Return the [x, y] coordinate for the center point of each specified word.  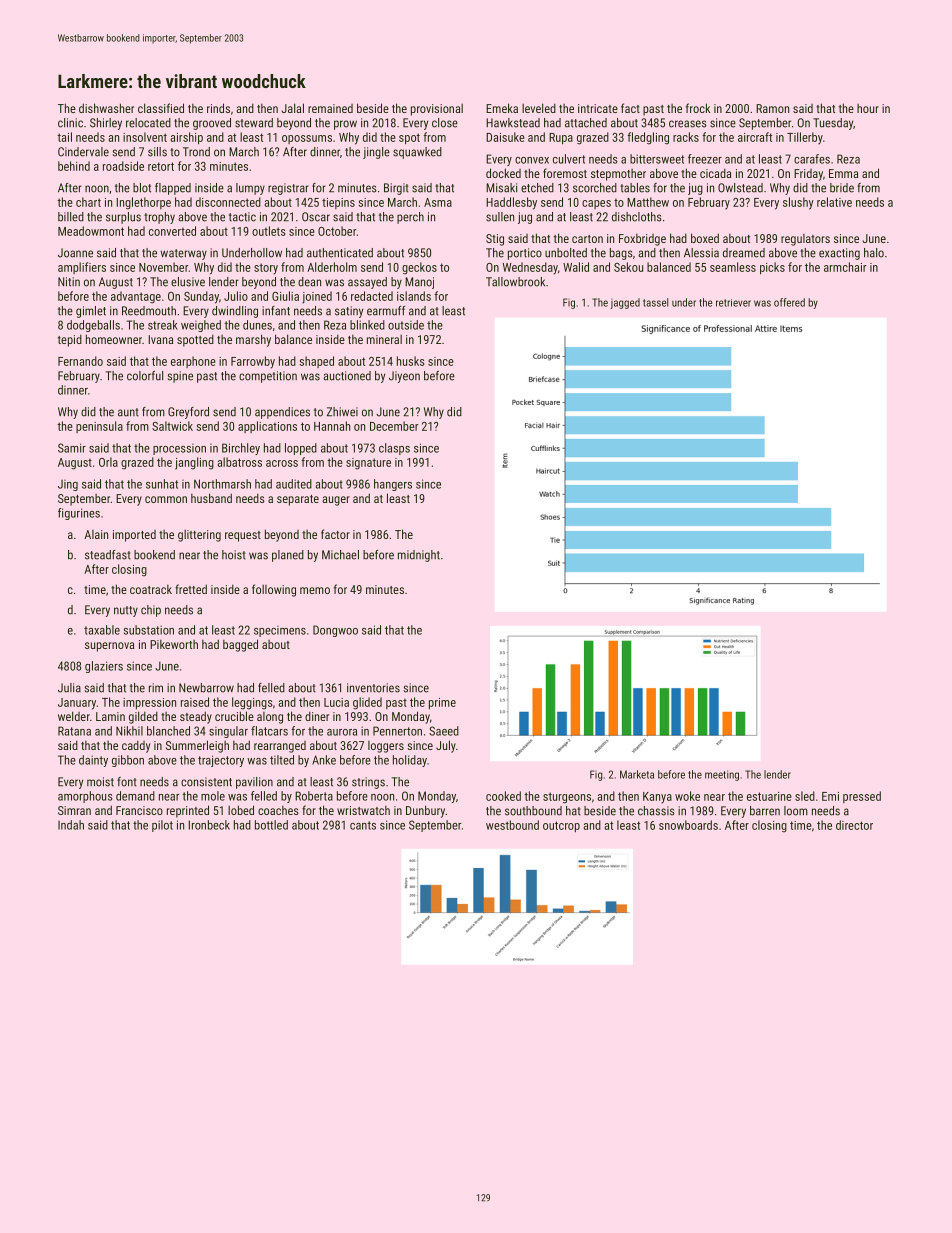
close [445, 123]
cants [363, 825]
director [854, 825]
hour [868, 108]
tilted [282, 760]
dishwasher [106, 108]
